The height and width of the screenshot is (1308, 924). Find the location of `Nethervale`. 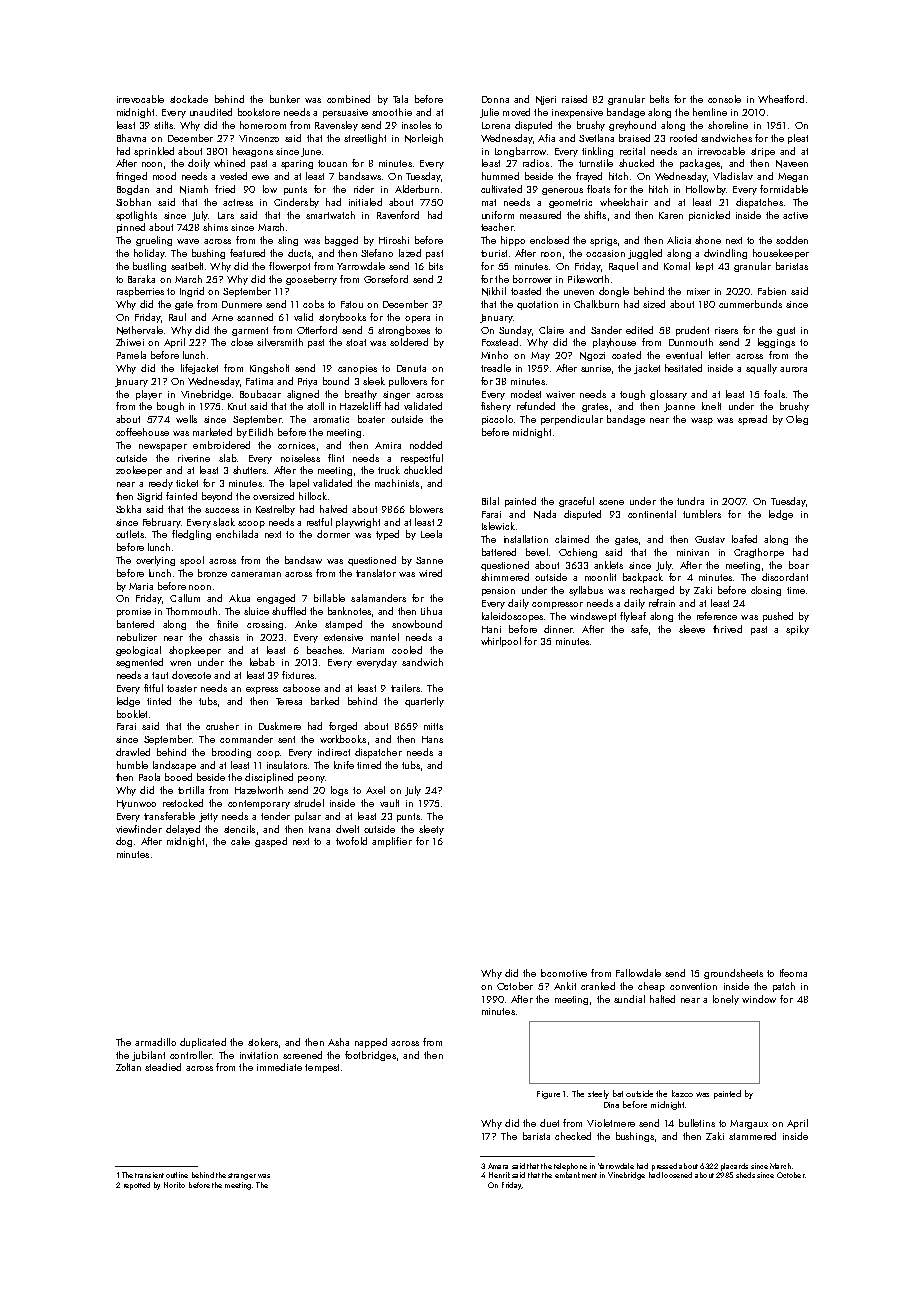

Nethervale is located at coordinates (140, 330).
